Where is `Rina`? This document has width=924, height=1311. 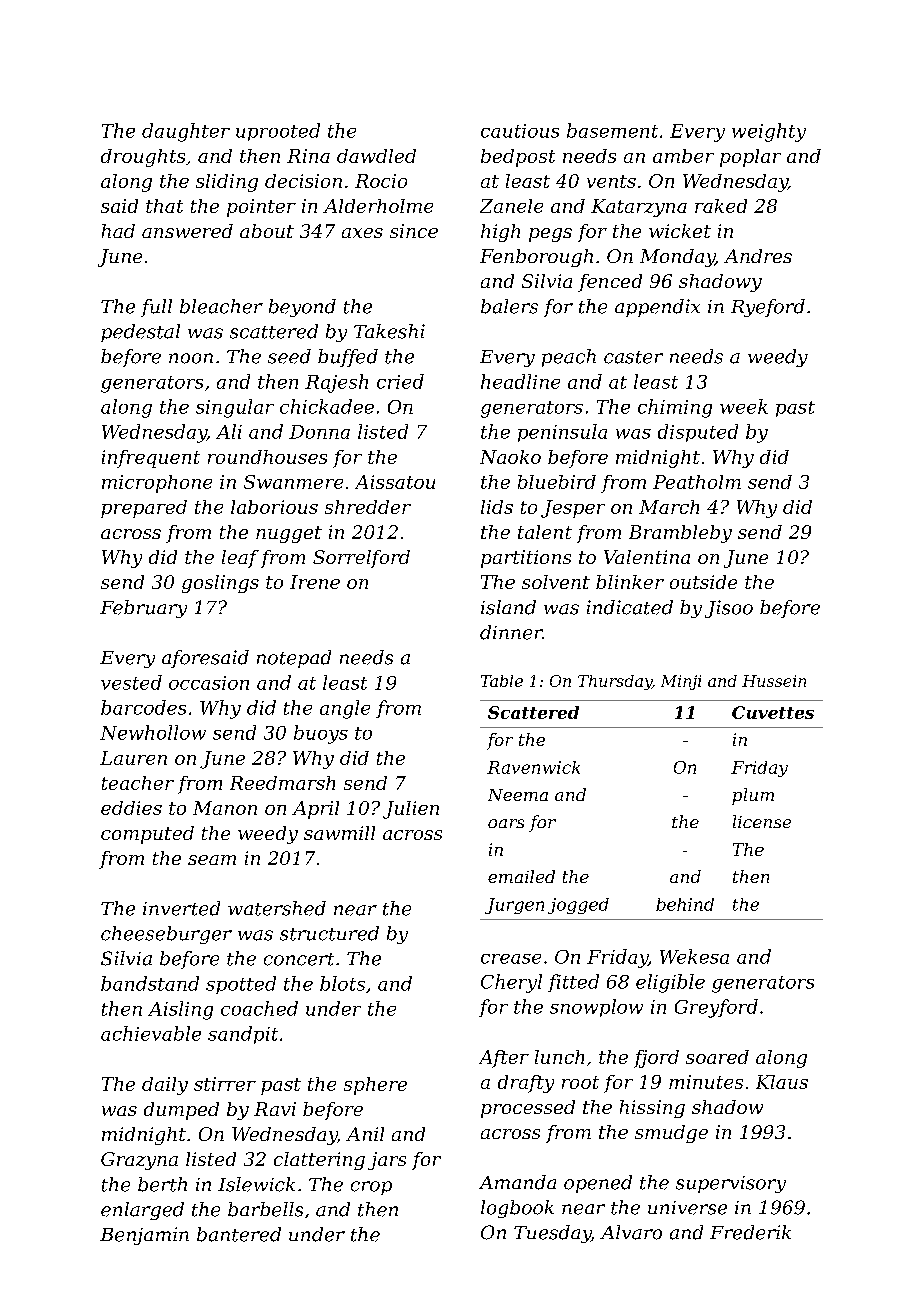
Rina is located at coordinates (308, 156).
